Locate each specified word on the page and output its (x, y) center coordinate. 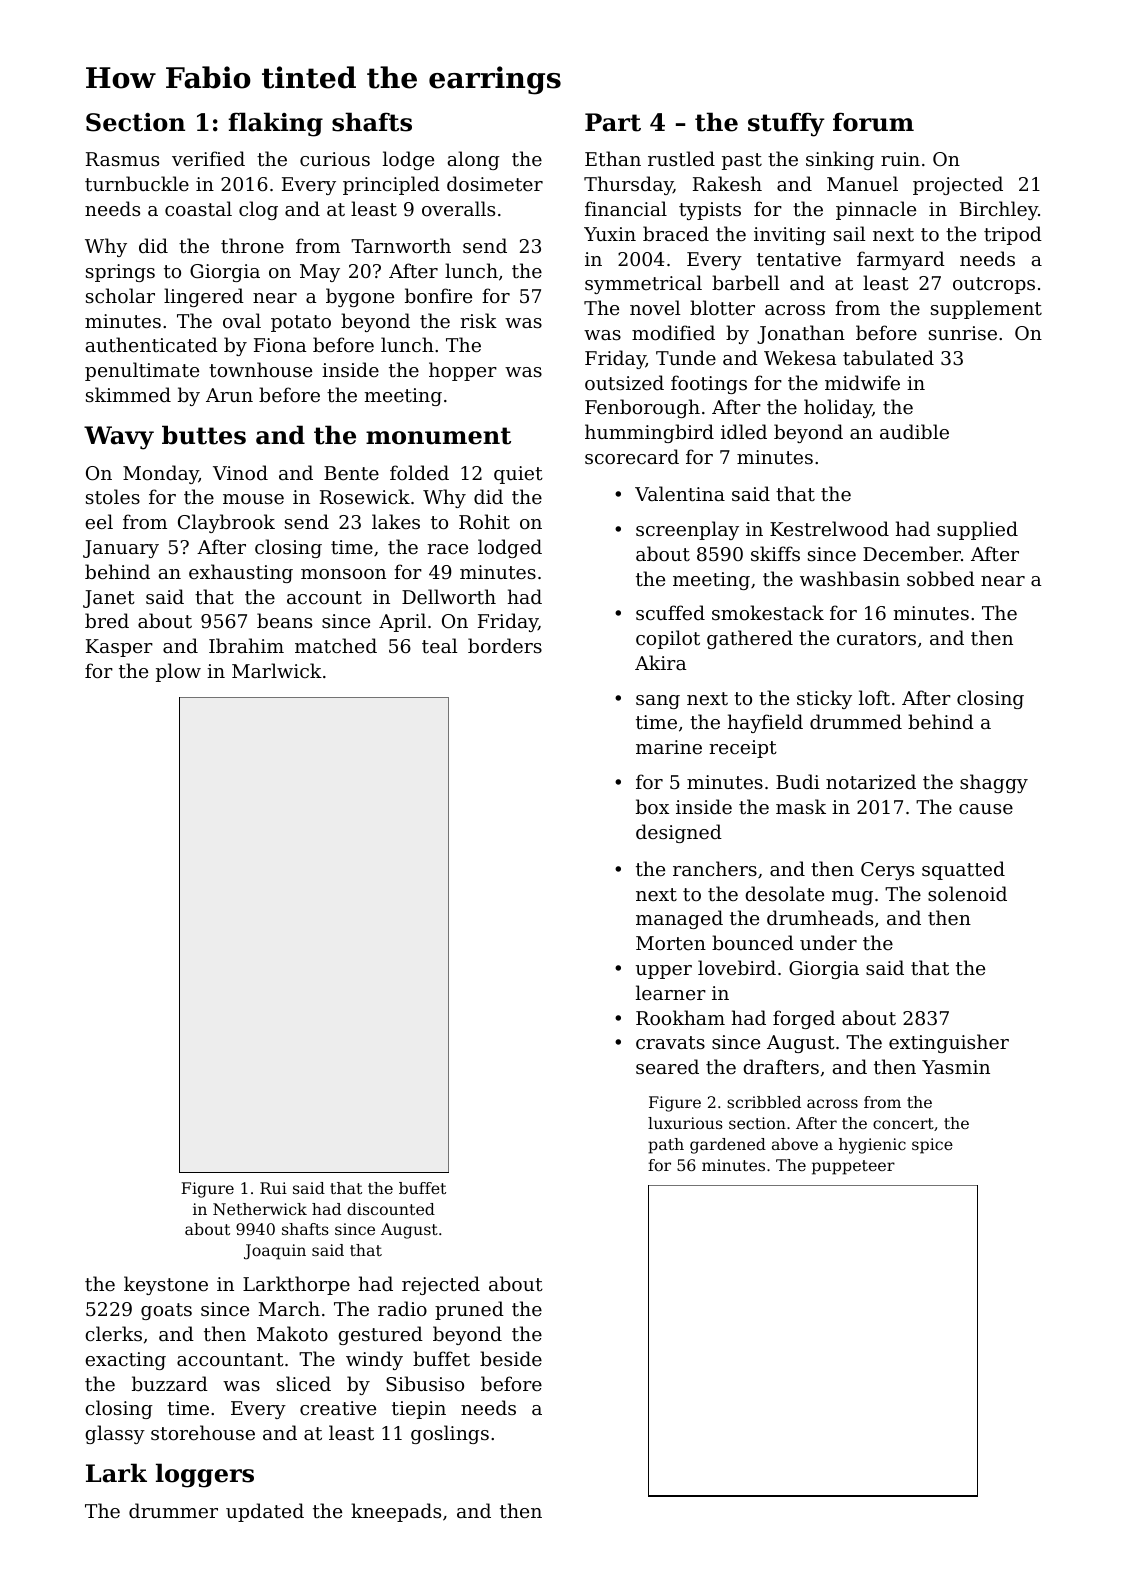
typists (710, 211)
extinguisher (949, 1043)
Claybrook (226, 523)
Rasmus (122, 159)
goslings (450, 1434)
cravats (670, 1042)
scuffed (670, 612)
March (289, 1308)
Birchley (999, 210)
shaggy (994, 783)
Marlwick (277, 670)
